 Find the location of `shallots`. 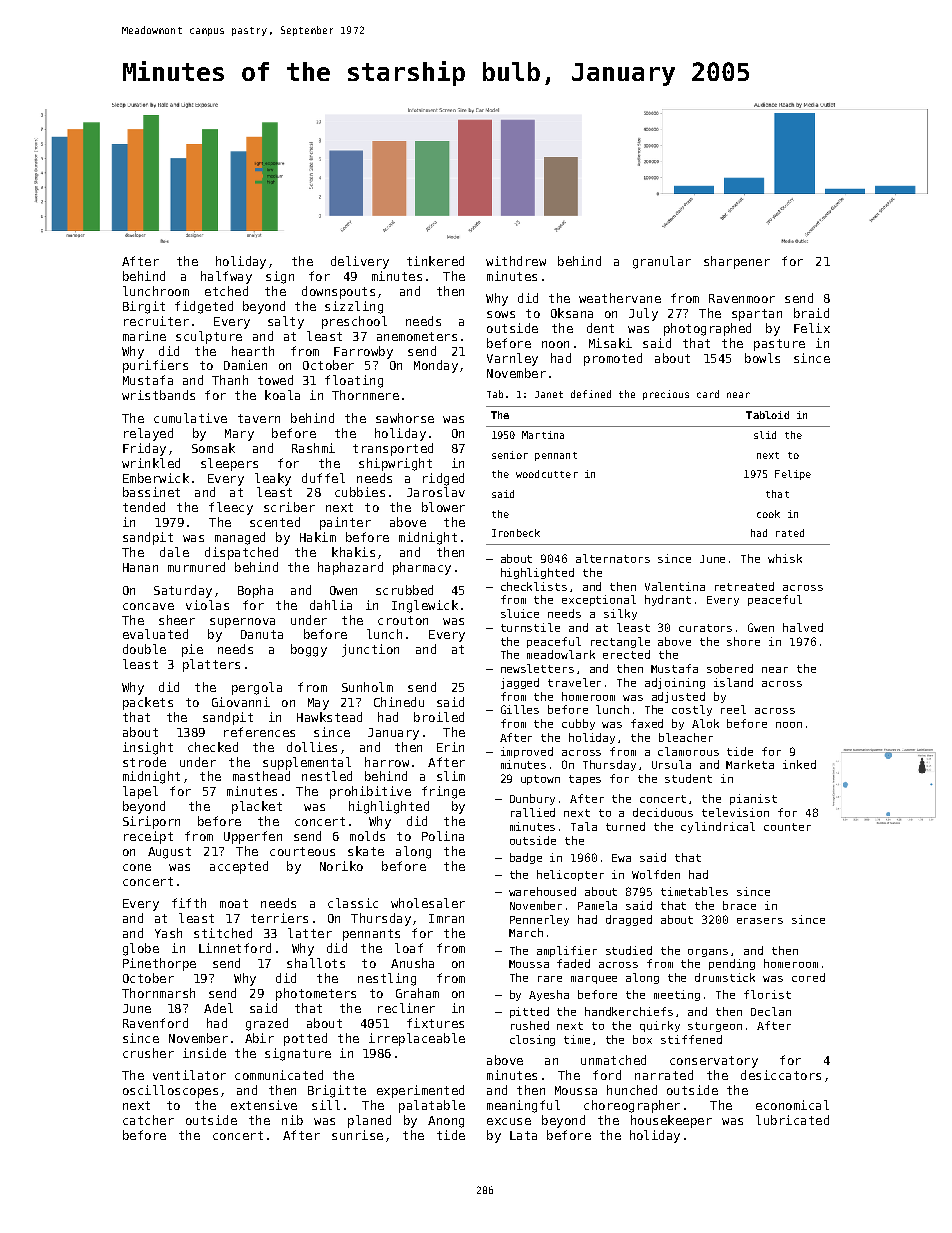

shallots is located at coordinates (316, 963).
